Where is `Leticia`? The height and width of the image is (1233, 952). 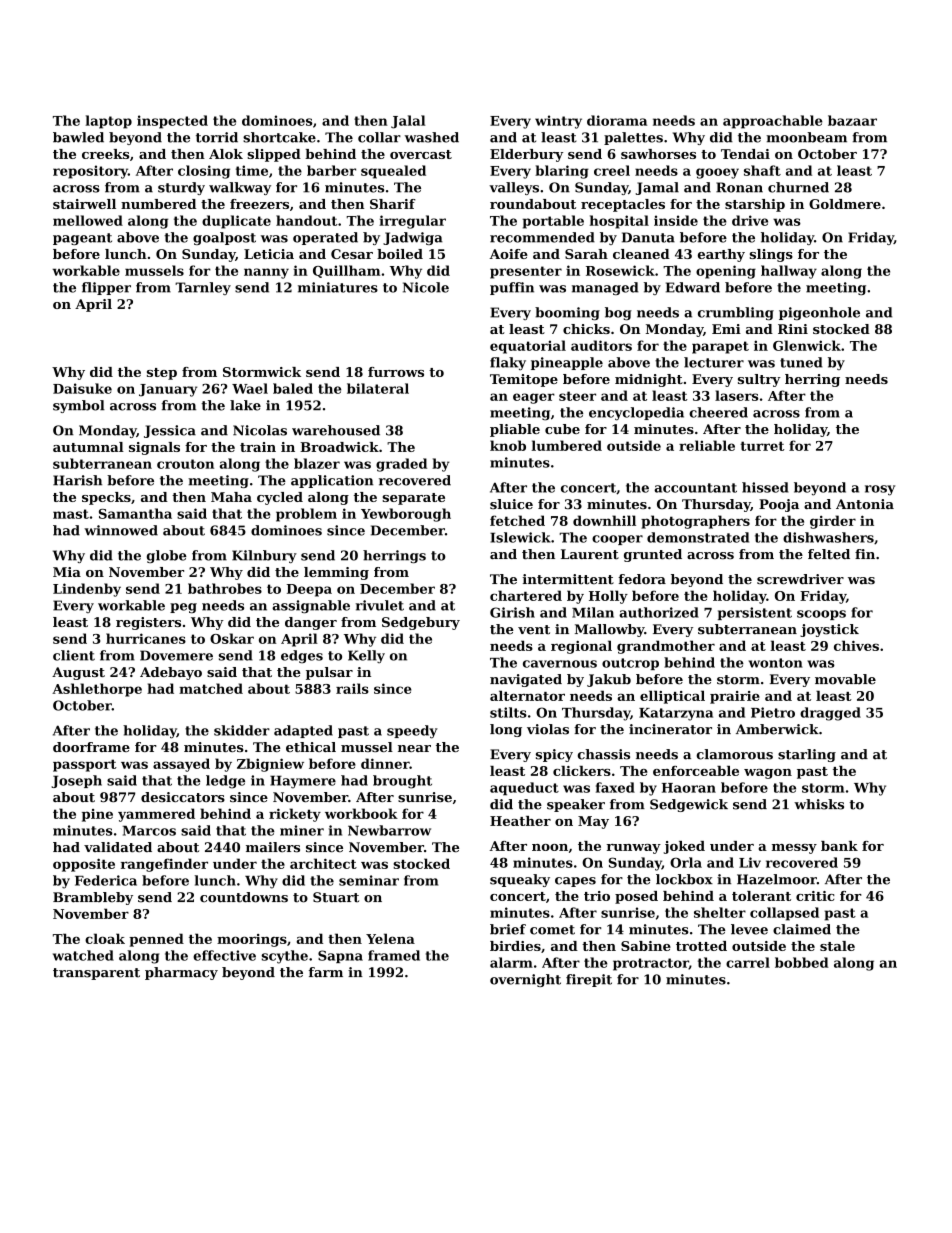 Leticia is located at coordinates (269, 254).
